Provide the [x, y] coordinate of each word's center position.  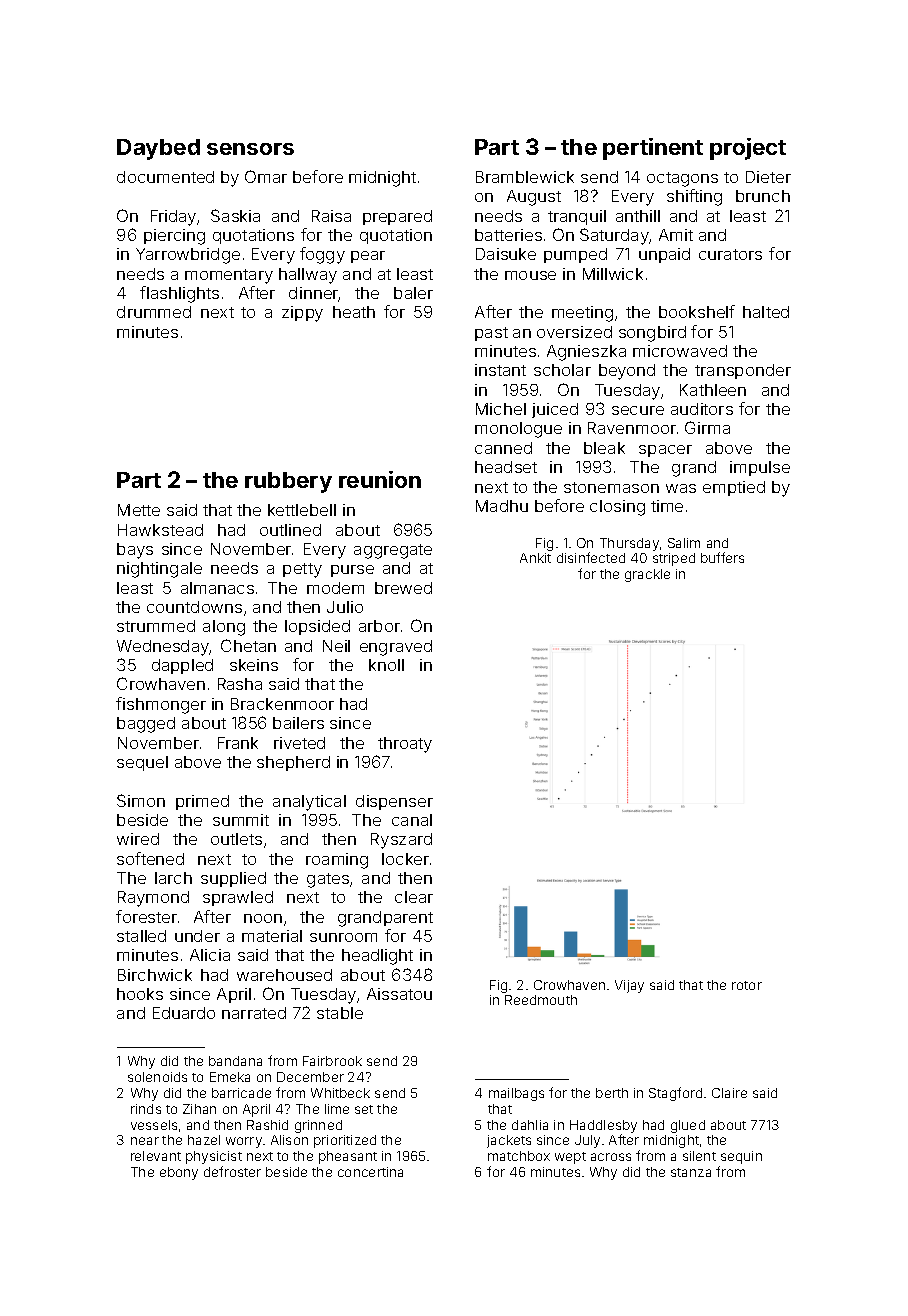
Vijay [629, 986]
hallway [308, 276]
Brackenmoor [282, 704]
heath [354, 312]
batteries [508, 235]
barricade [241, 1093]
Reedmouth [541, 1000]
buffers [722, 557]
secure [638, 410]
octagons [682, 179]
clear [414, 897]
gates [328, 880]
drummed [154, 312]
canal [412, 820]
